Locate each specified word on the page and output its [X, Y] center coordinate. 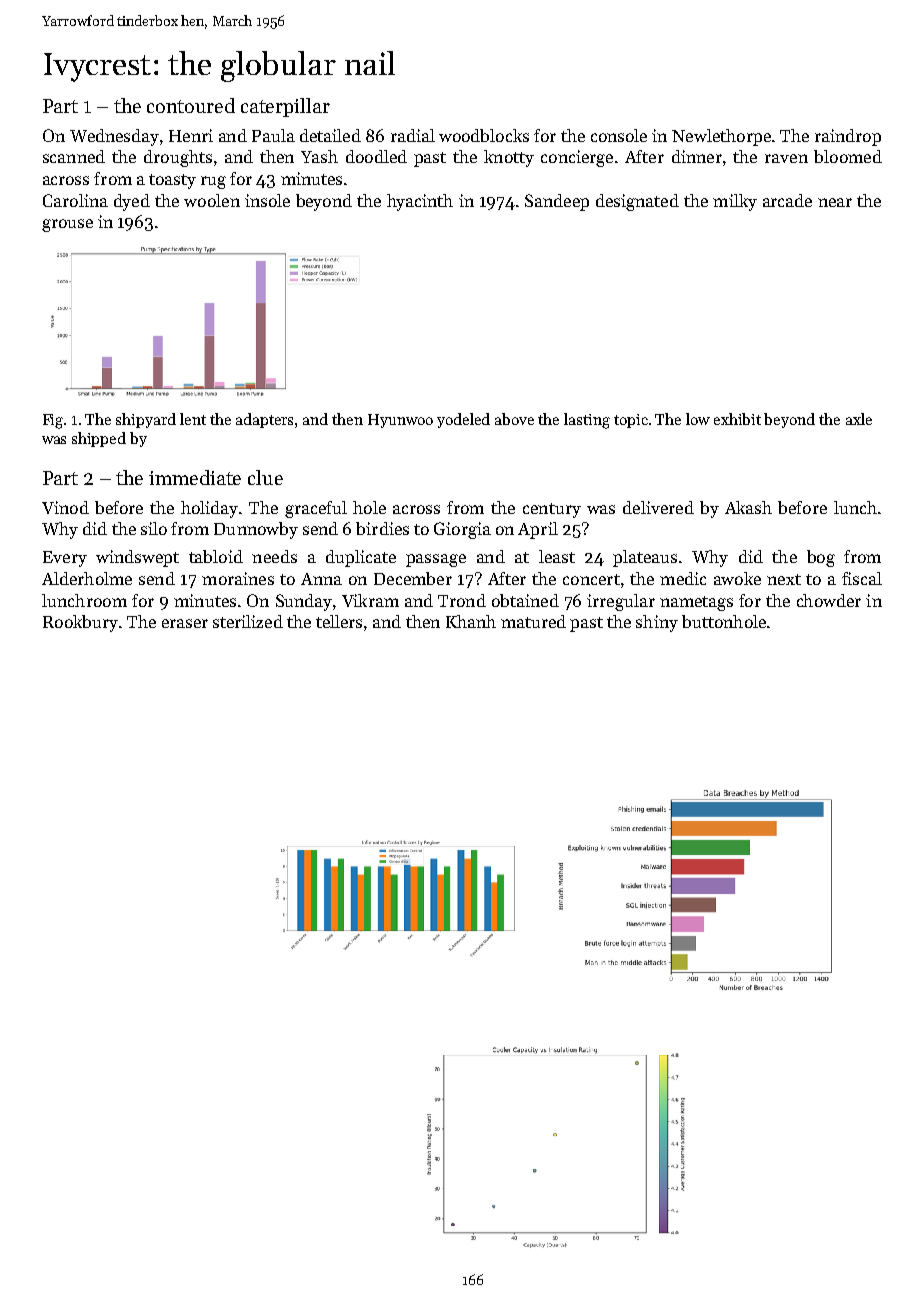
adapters [264, 420]
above [514, 419]
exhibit [737, 419]
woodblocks [484, 135]
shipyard [146, 420]
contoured [191, 105]
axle [859, 419]
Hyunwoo [400, 421]
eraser [185, 623]
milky [735, 202]
